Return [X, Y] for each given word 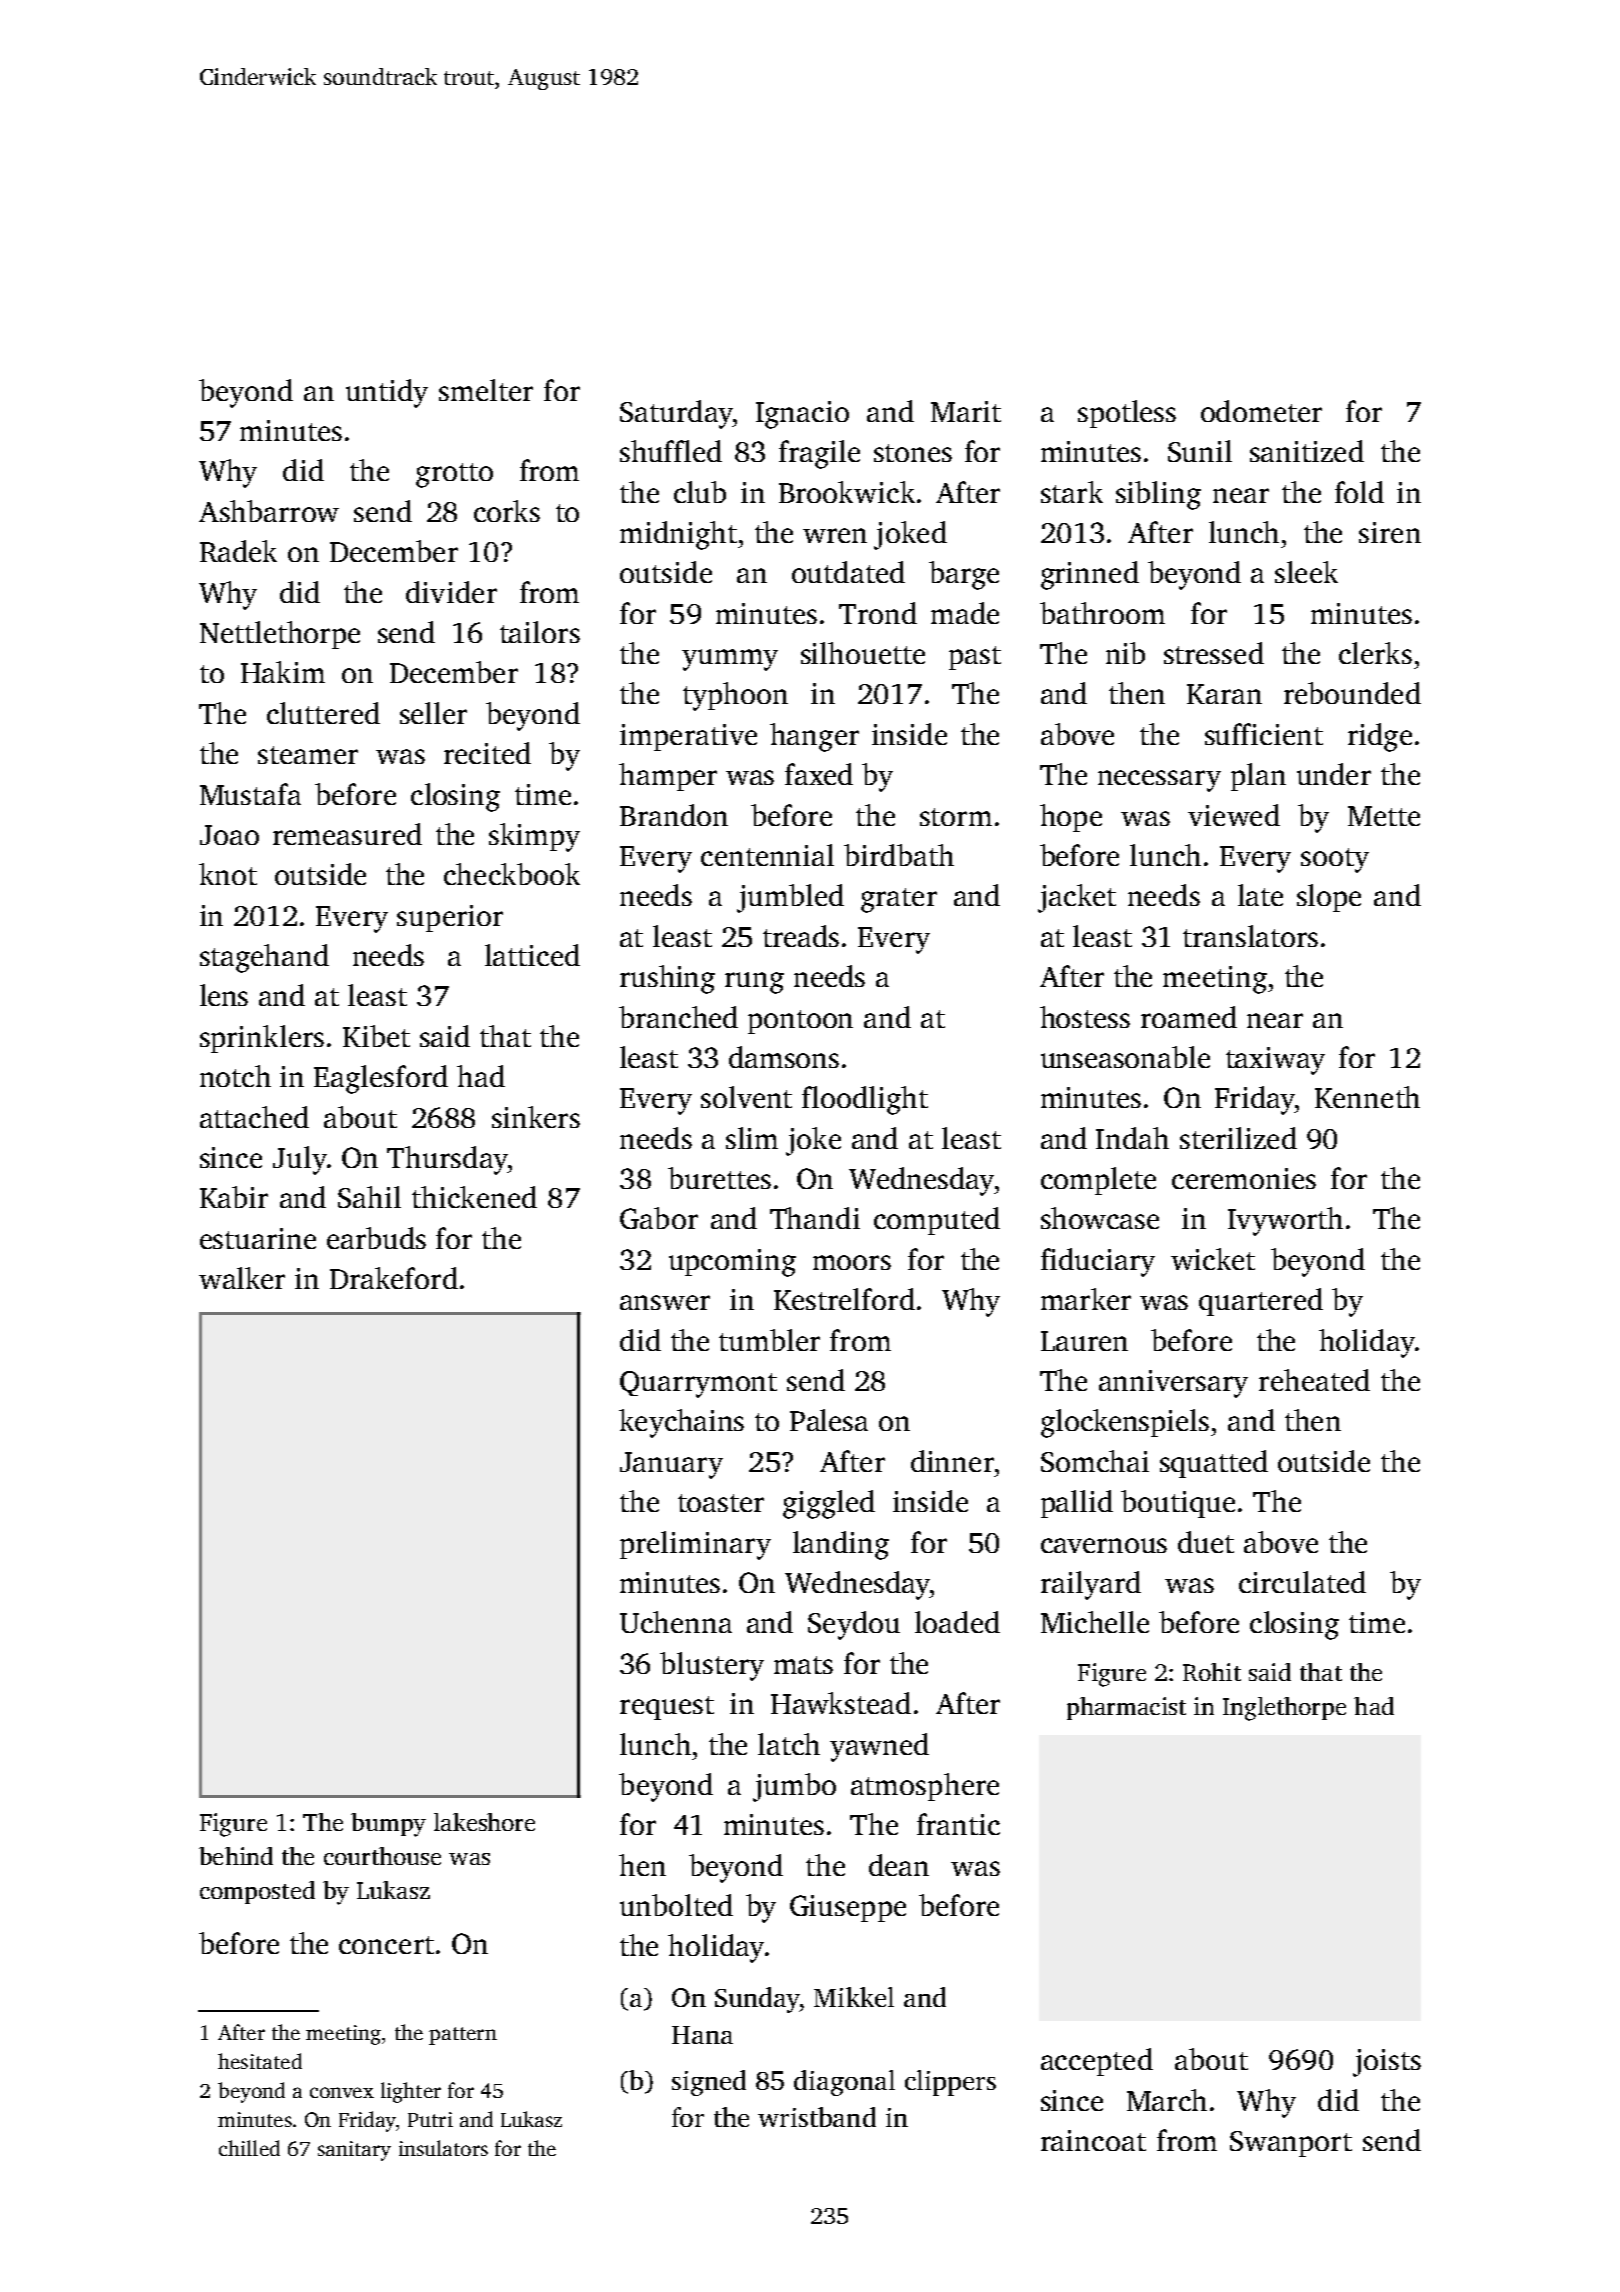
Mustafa [250, 794]
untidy [387, 393]
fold [1359, 492]
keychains [681, 1423]
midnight [678, 535]
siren [1390, 532]
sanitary [354, 2151]
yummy [730, 660]
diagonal [844, 2083]
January [671, 1465]
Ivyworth [1285, 1221]
